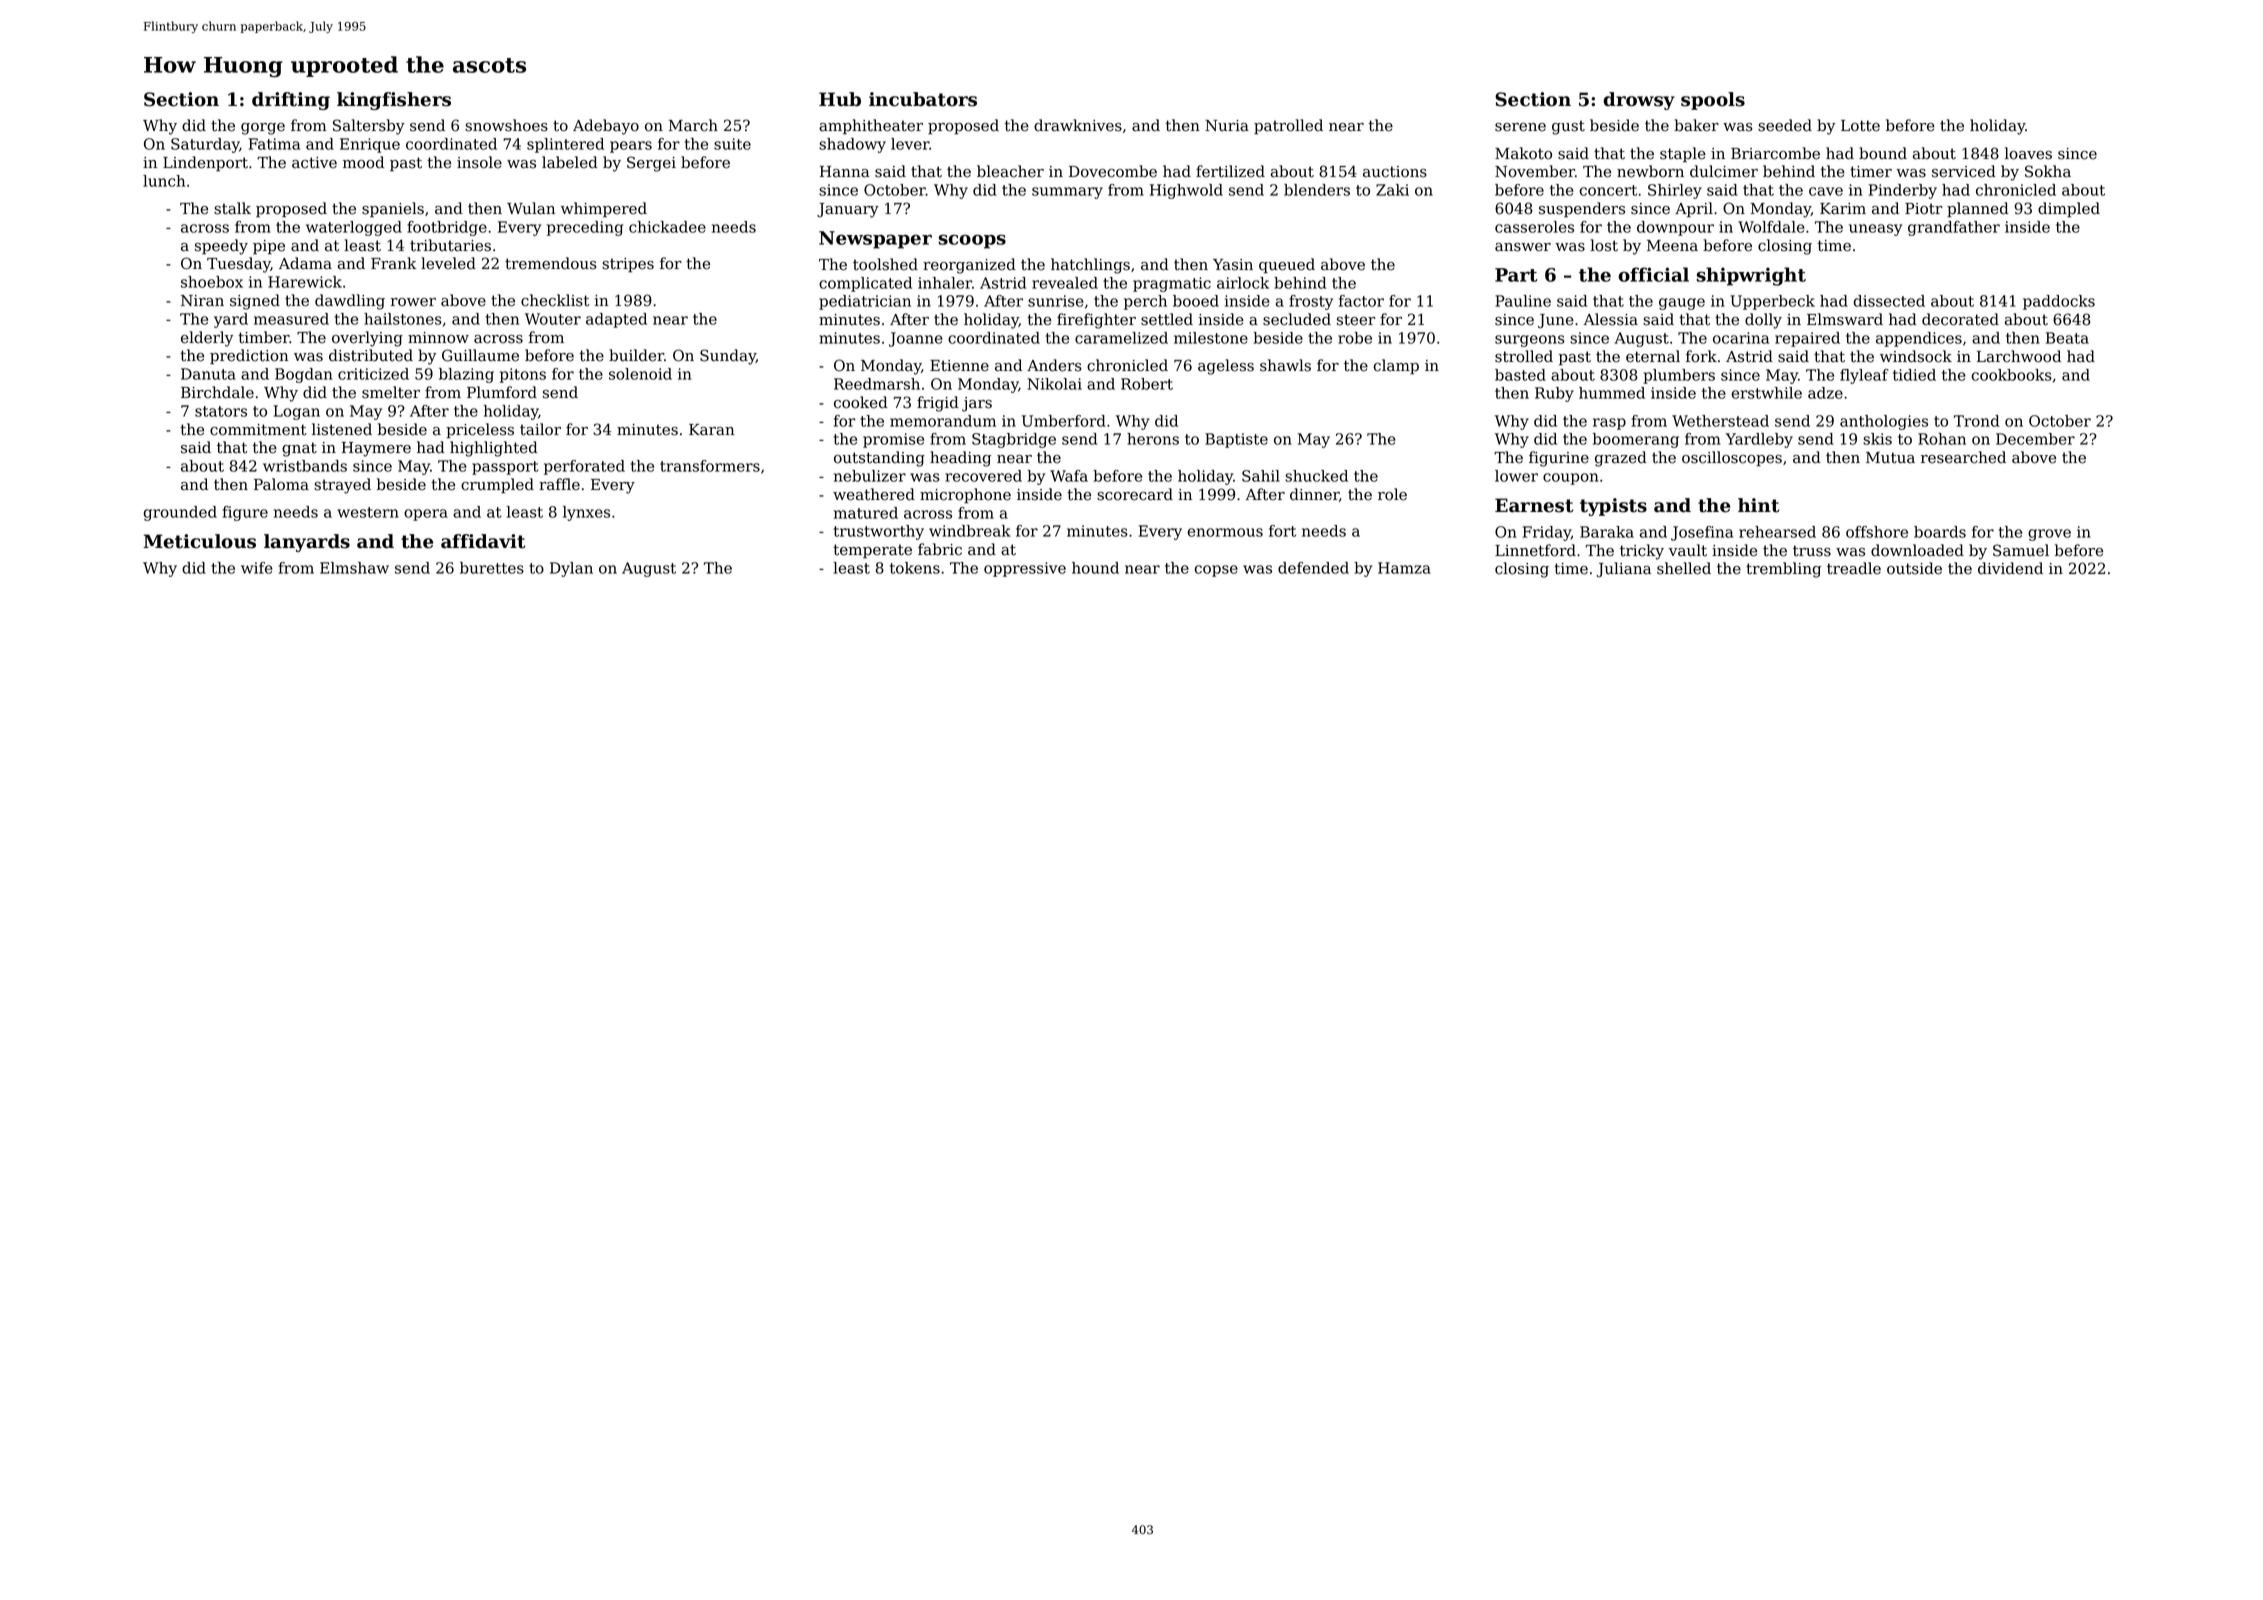  Describe the element at coordinates (571, 569) in the screenshot. I see `Dylan` at that location.
